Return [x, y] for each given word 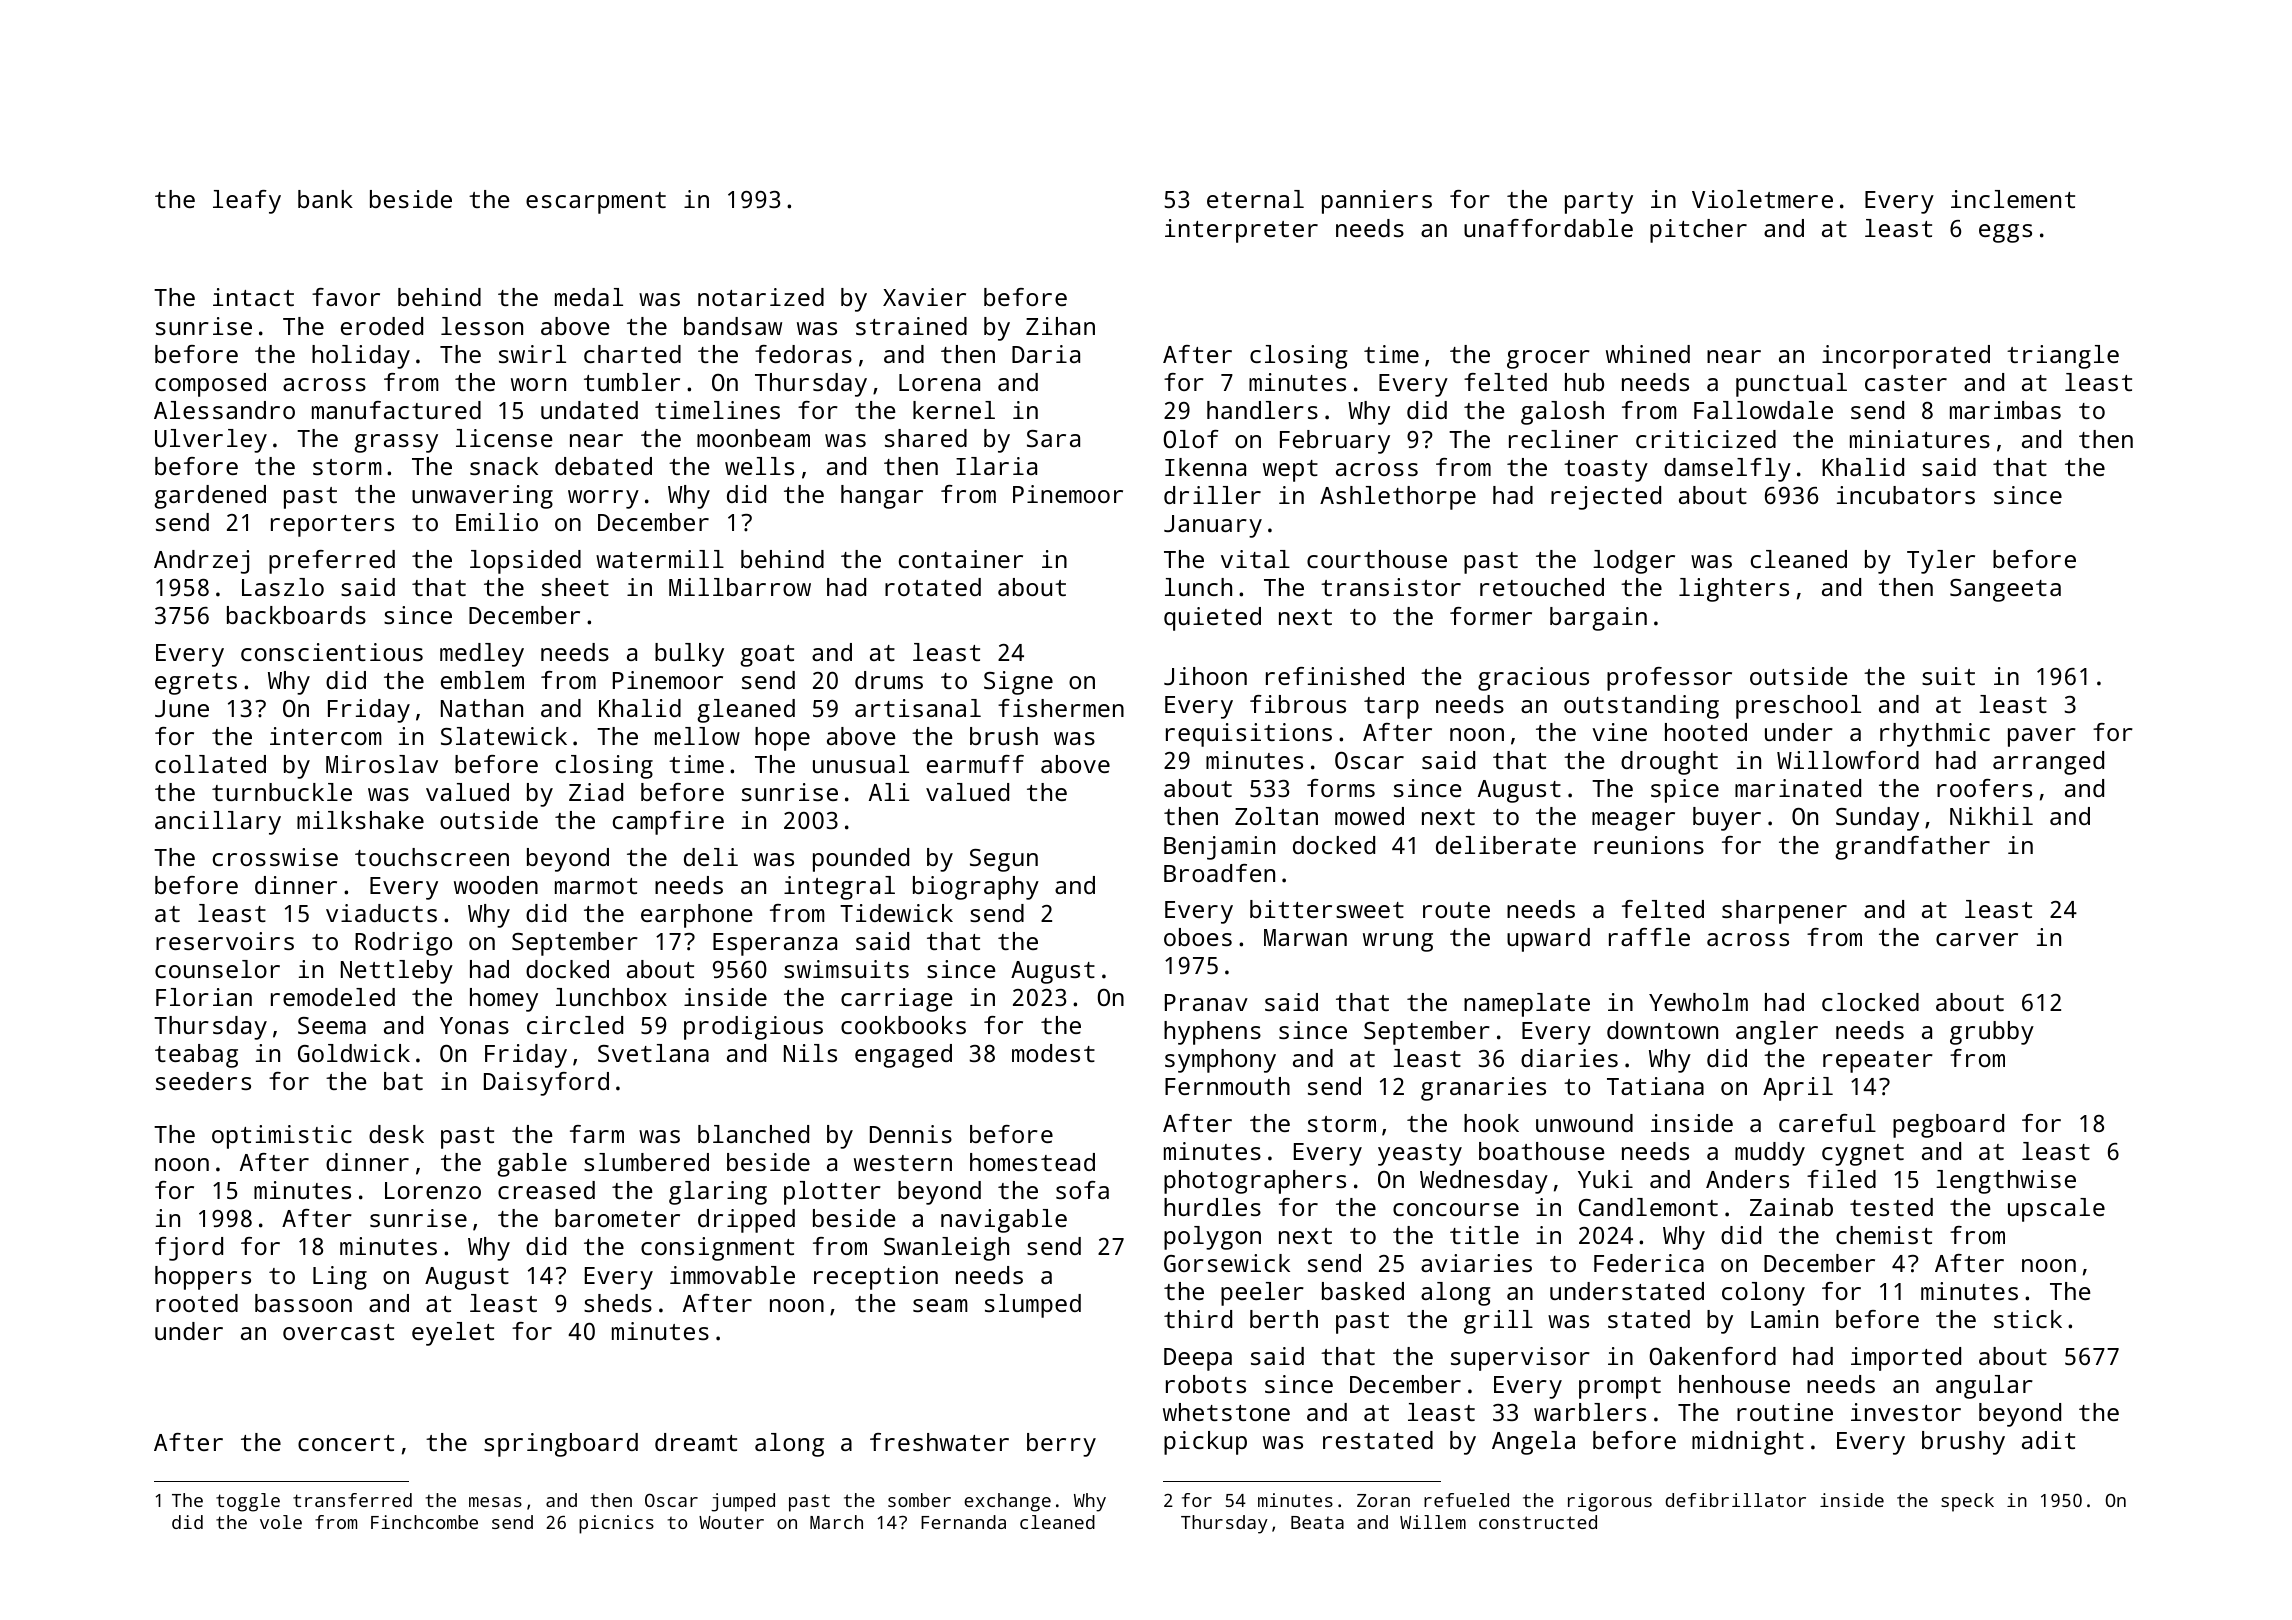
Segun [1004, 860]
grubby [1992, 1033]
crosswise [275, 857]
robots [1206, 1384]
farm [597, 1134]
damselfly [1727, 470]
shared [926, 438]
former [1491, 616]
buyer [1727, 819]
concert [346, 1443]
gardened [210, 497]
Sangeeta [2005, 590]
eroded [382, 326]
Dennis [911, 1134]
